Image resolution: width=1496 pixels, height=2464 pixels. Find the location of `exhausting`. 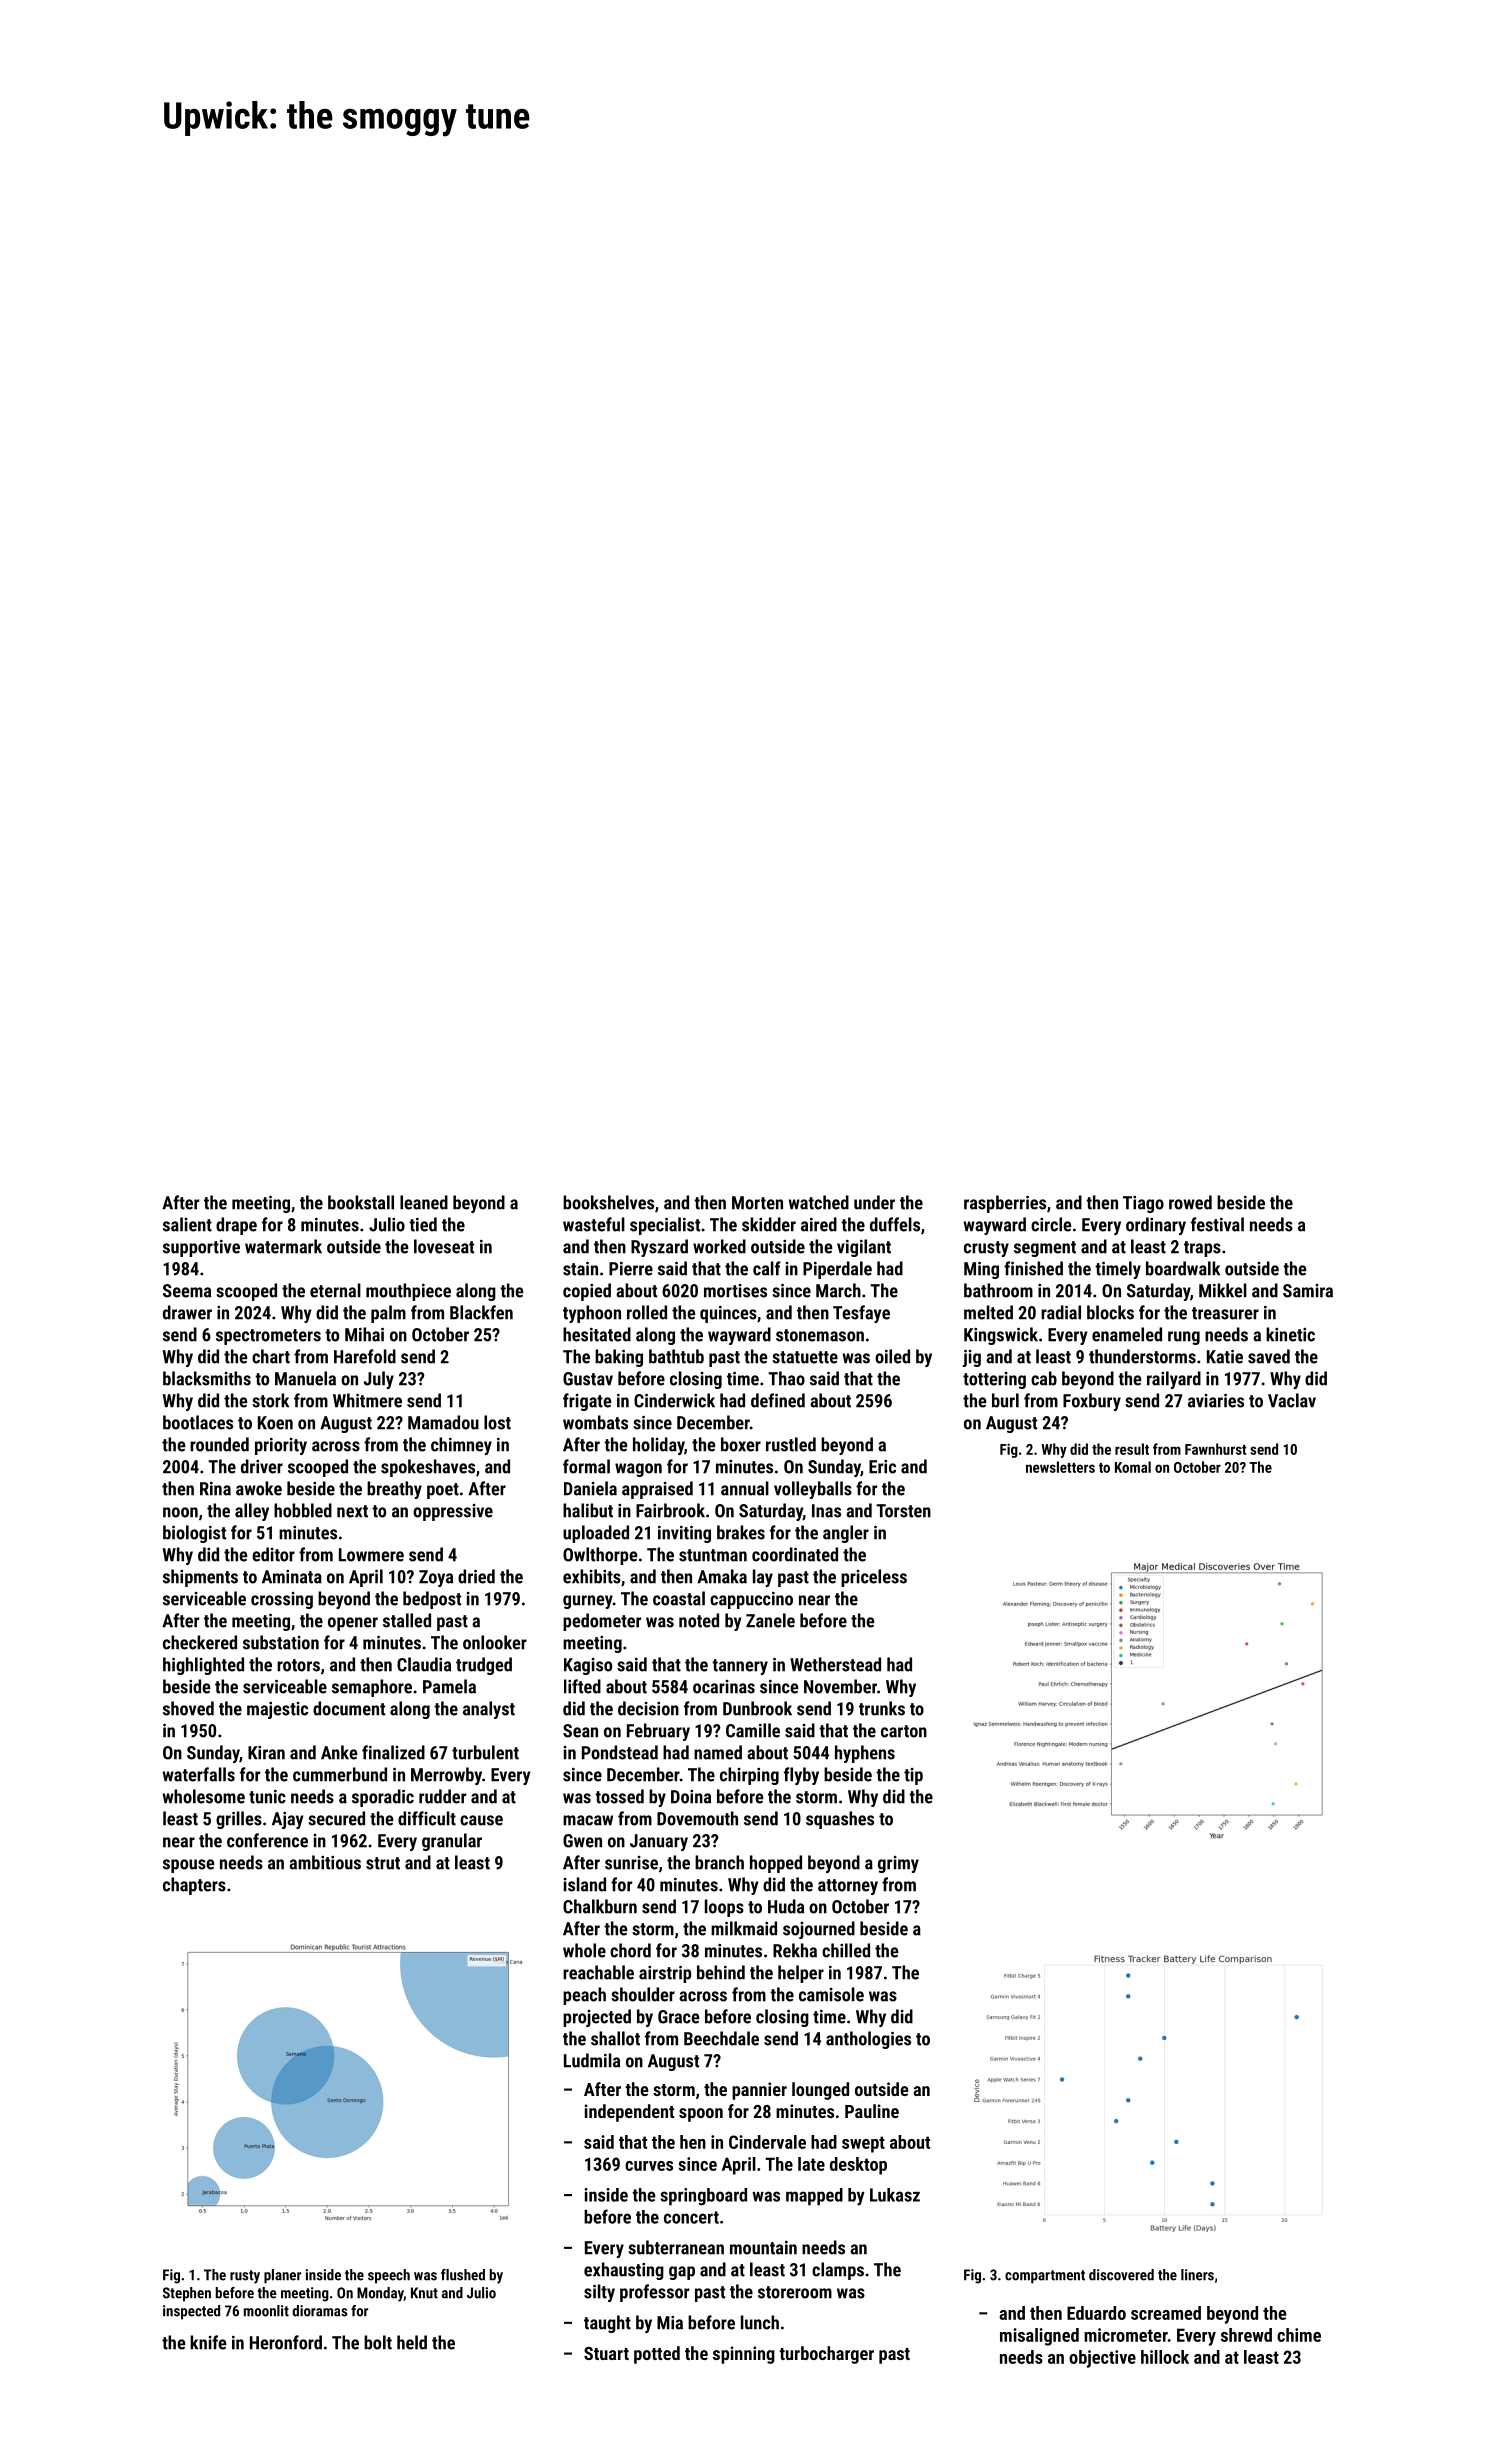

exhausting is located at coordinates (624, 2271).
